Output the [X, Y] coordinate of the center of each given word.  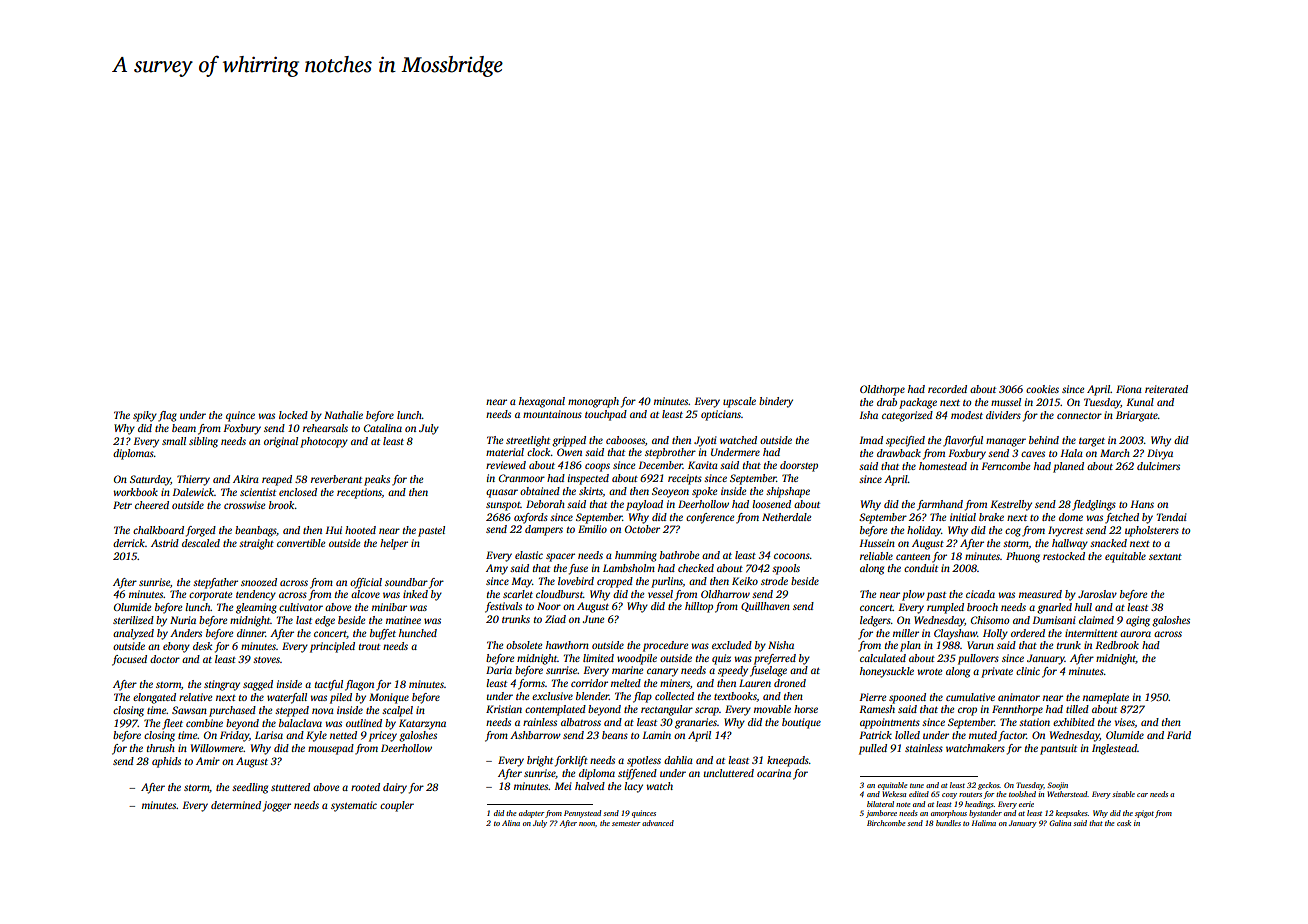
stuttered [290, 787]
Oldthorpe [882, 390]
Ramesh [877, 709]
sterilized [133, 620]
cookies [1042, 389]
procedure [665, 646]
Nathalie [343, 415]
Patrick [875, 735]
